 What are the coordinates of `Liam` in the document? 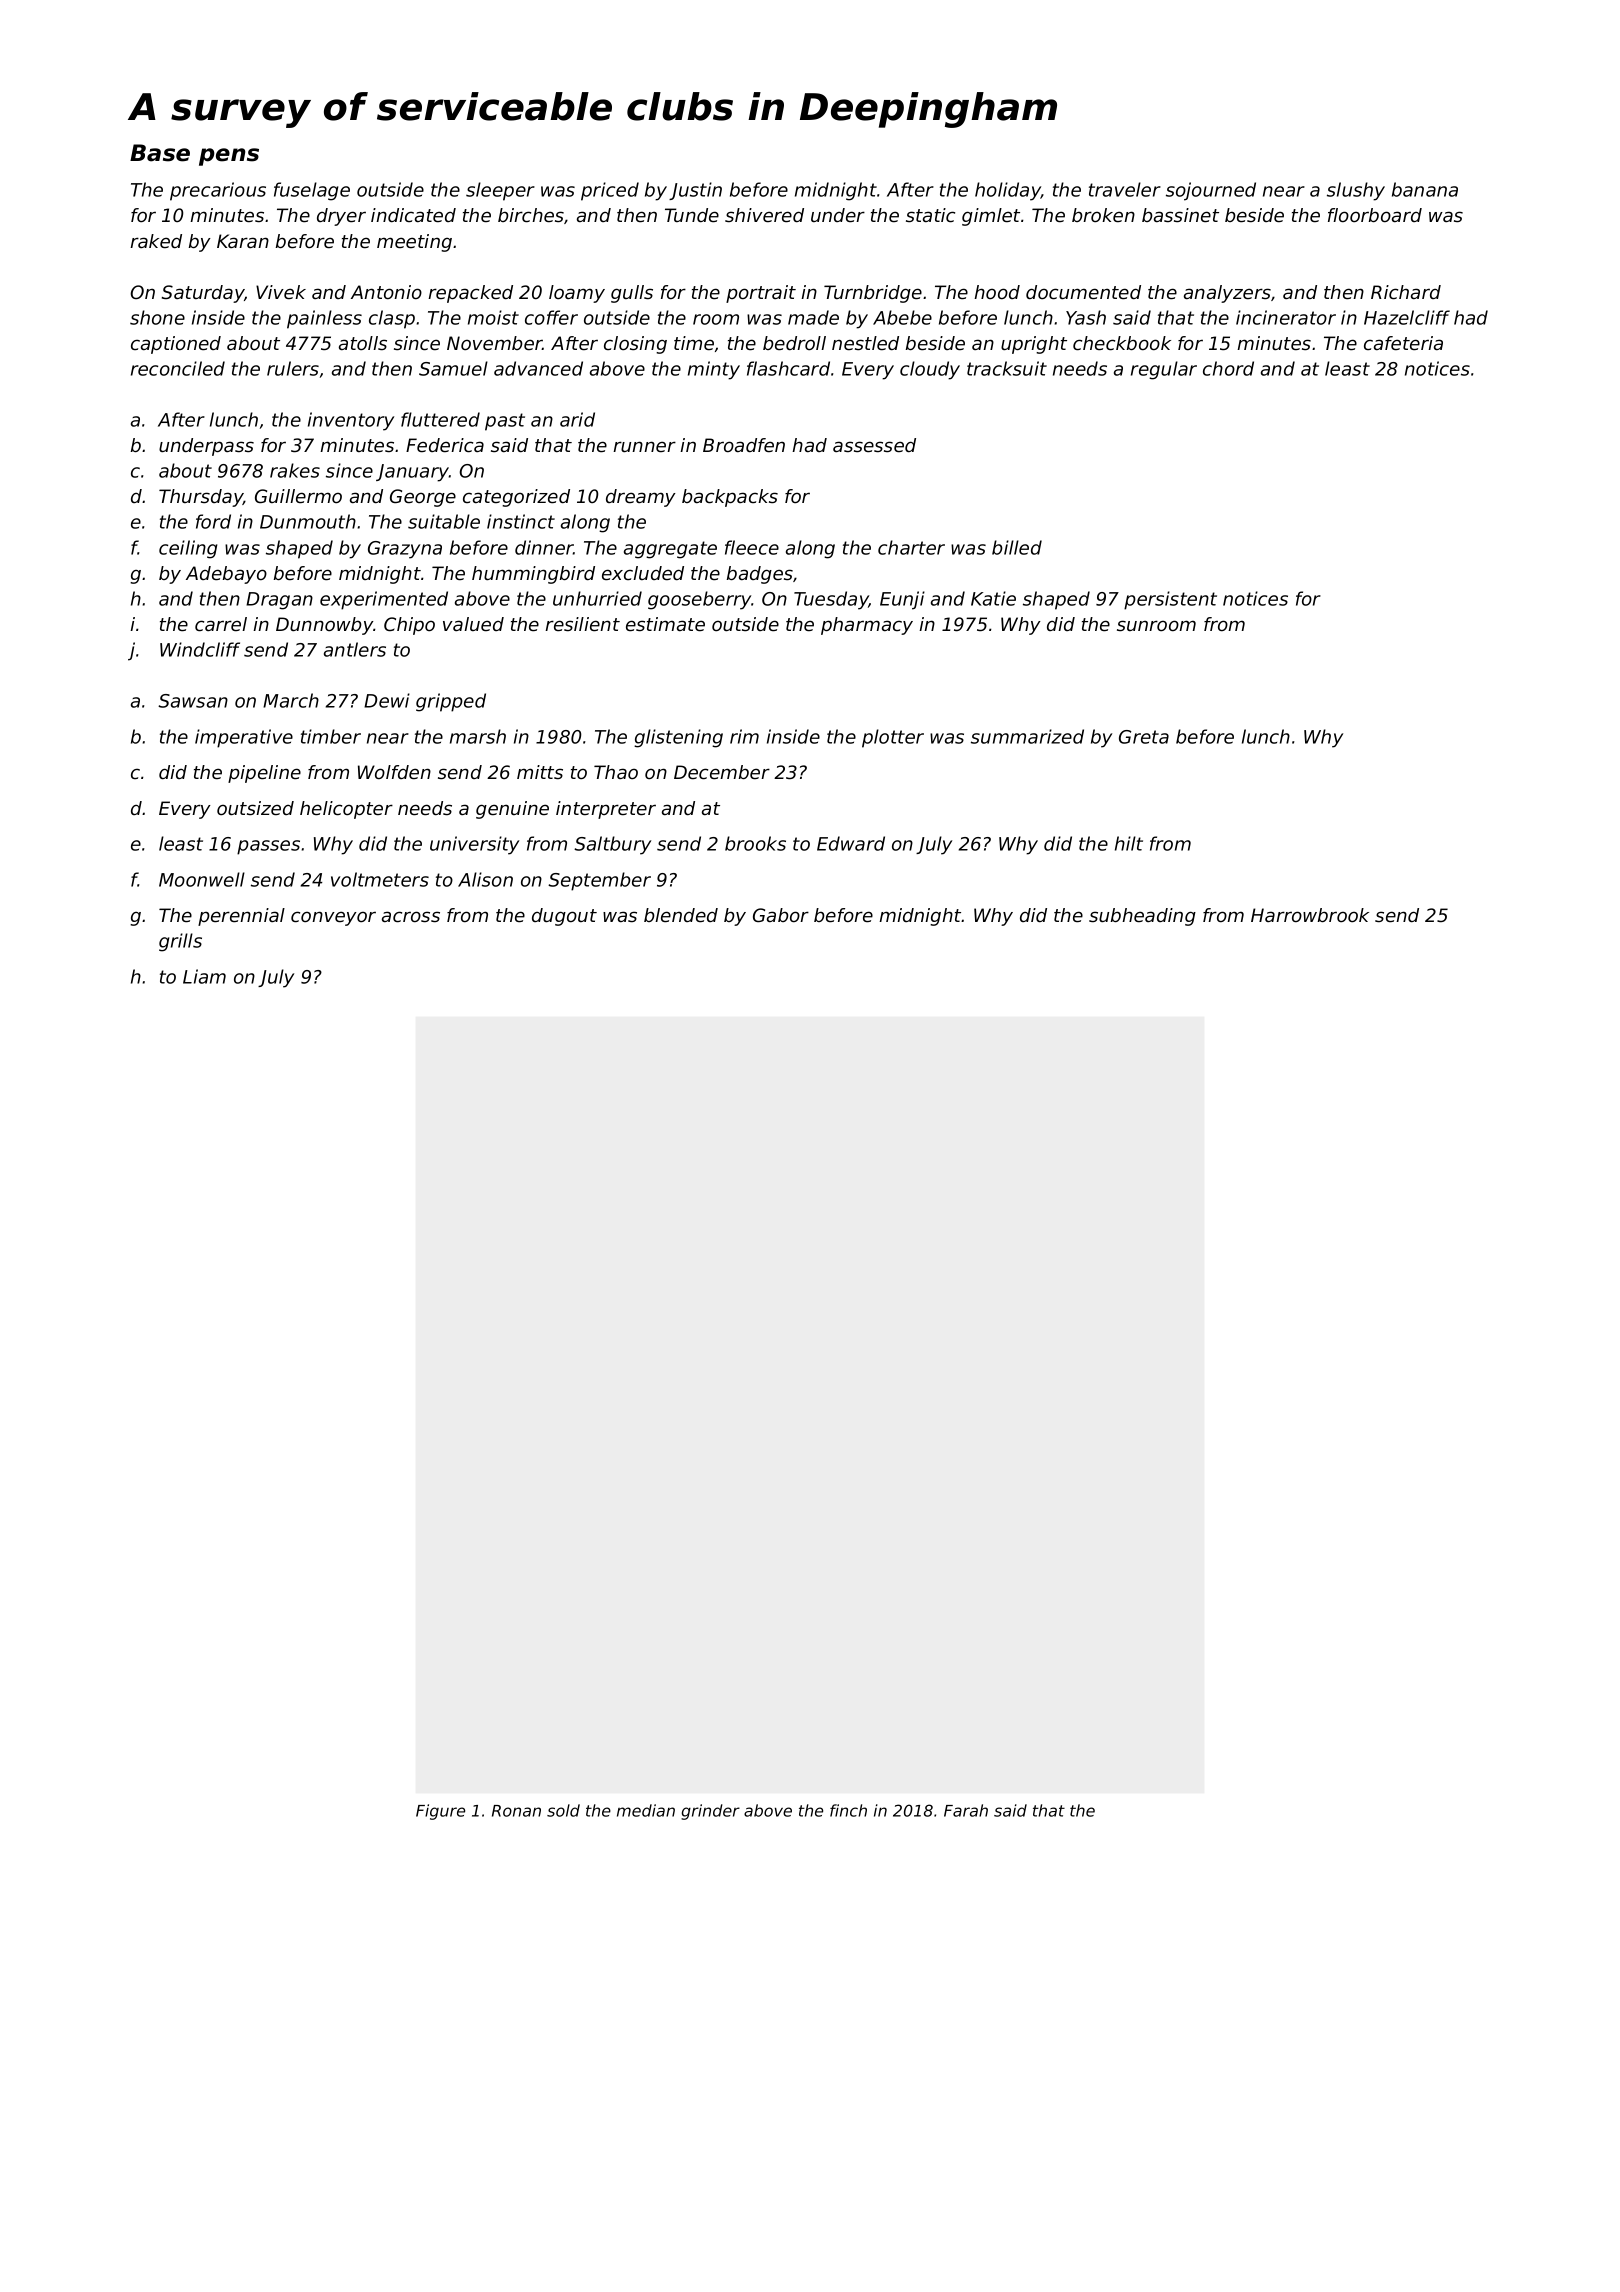 It's located at (204, 976).
